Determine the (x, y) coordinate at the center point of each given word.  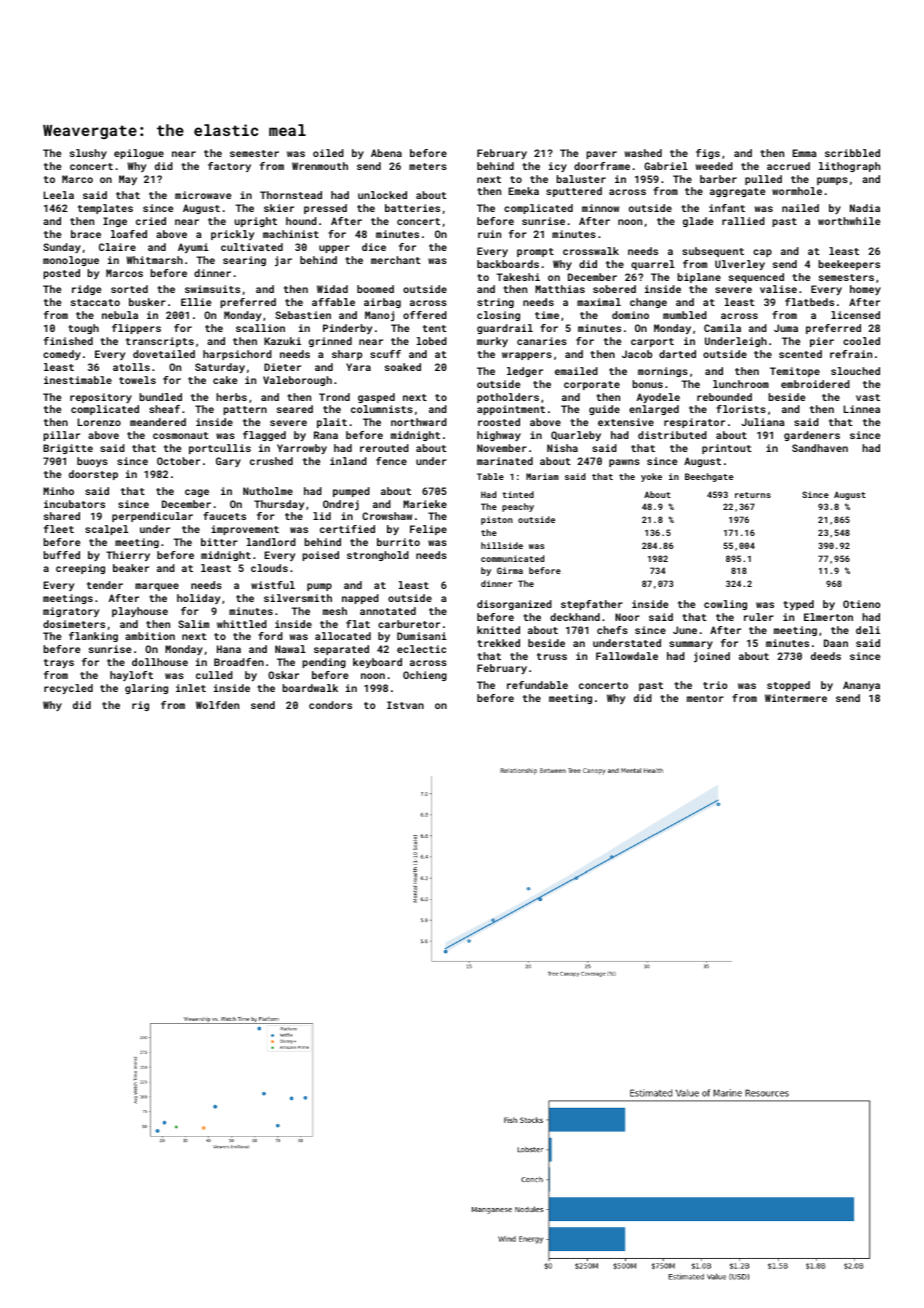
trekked (498, 643)
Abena (386, 153)
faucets (224, 516)
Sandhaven (820, 448)
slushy (88, 154)
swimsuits (212, 289)
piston (497, 520)
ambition (150, 636)
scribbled (852, 153)
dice (374, 247)
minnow (600, 208)
